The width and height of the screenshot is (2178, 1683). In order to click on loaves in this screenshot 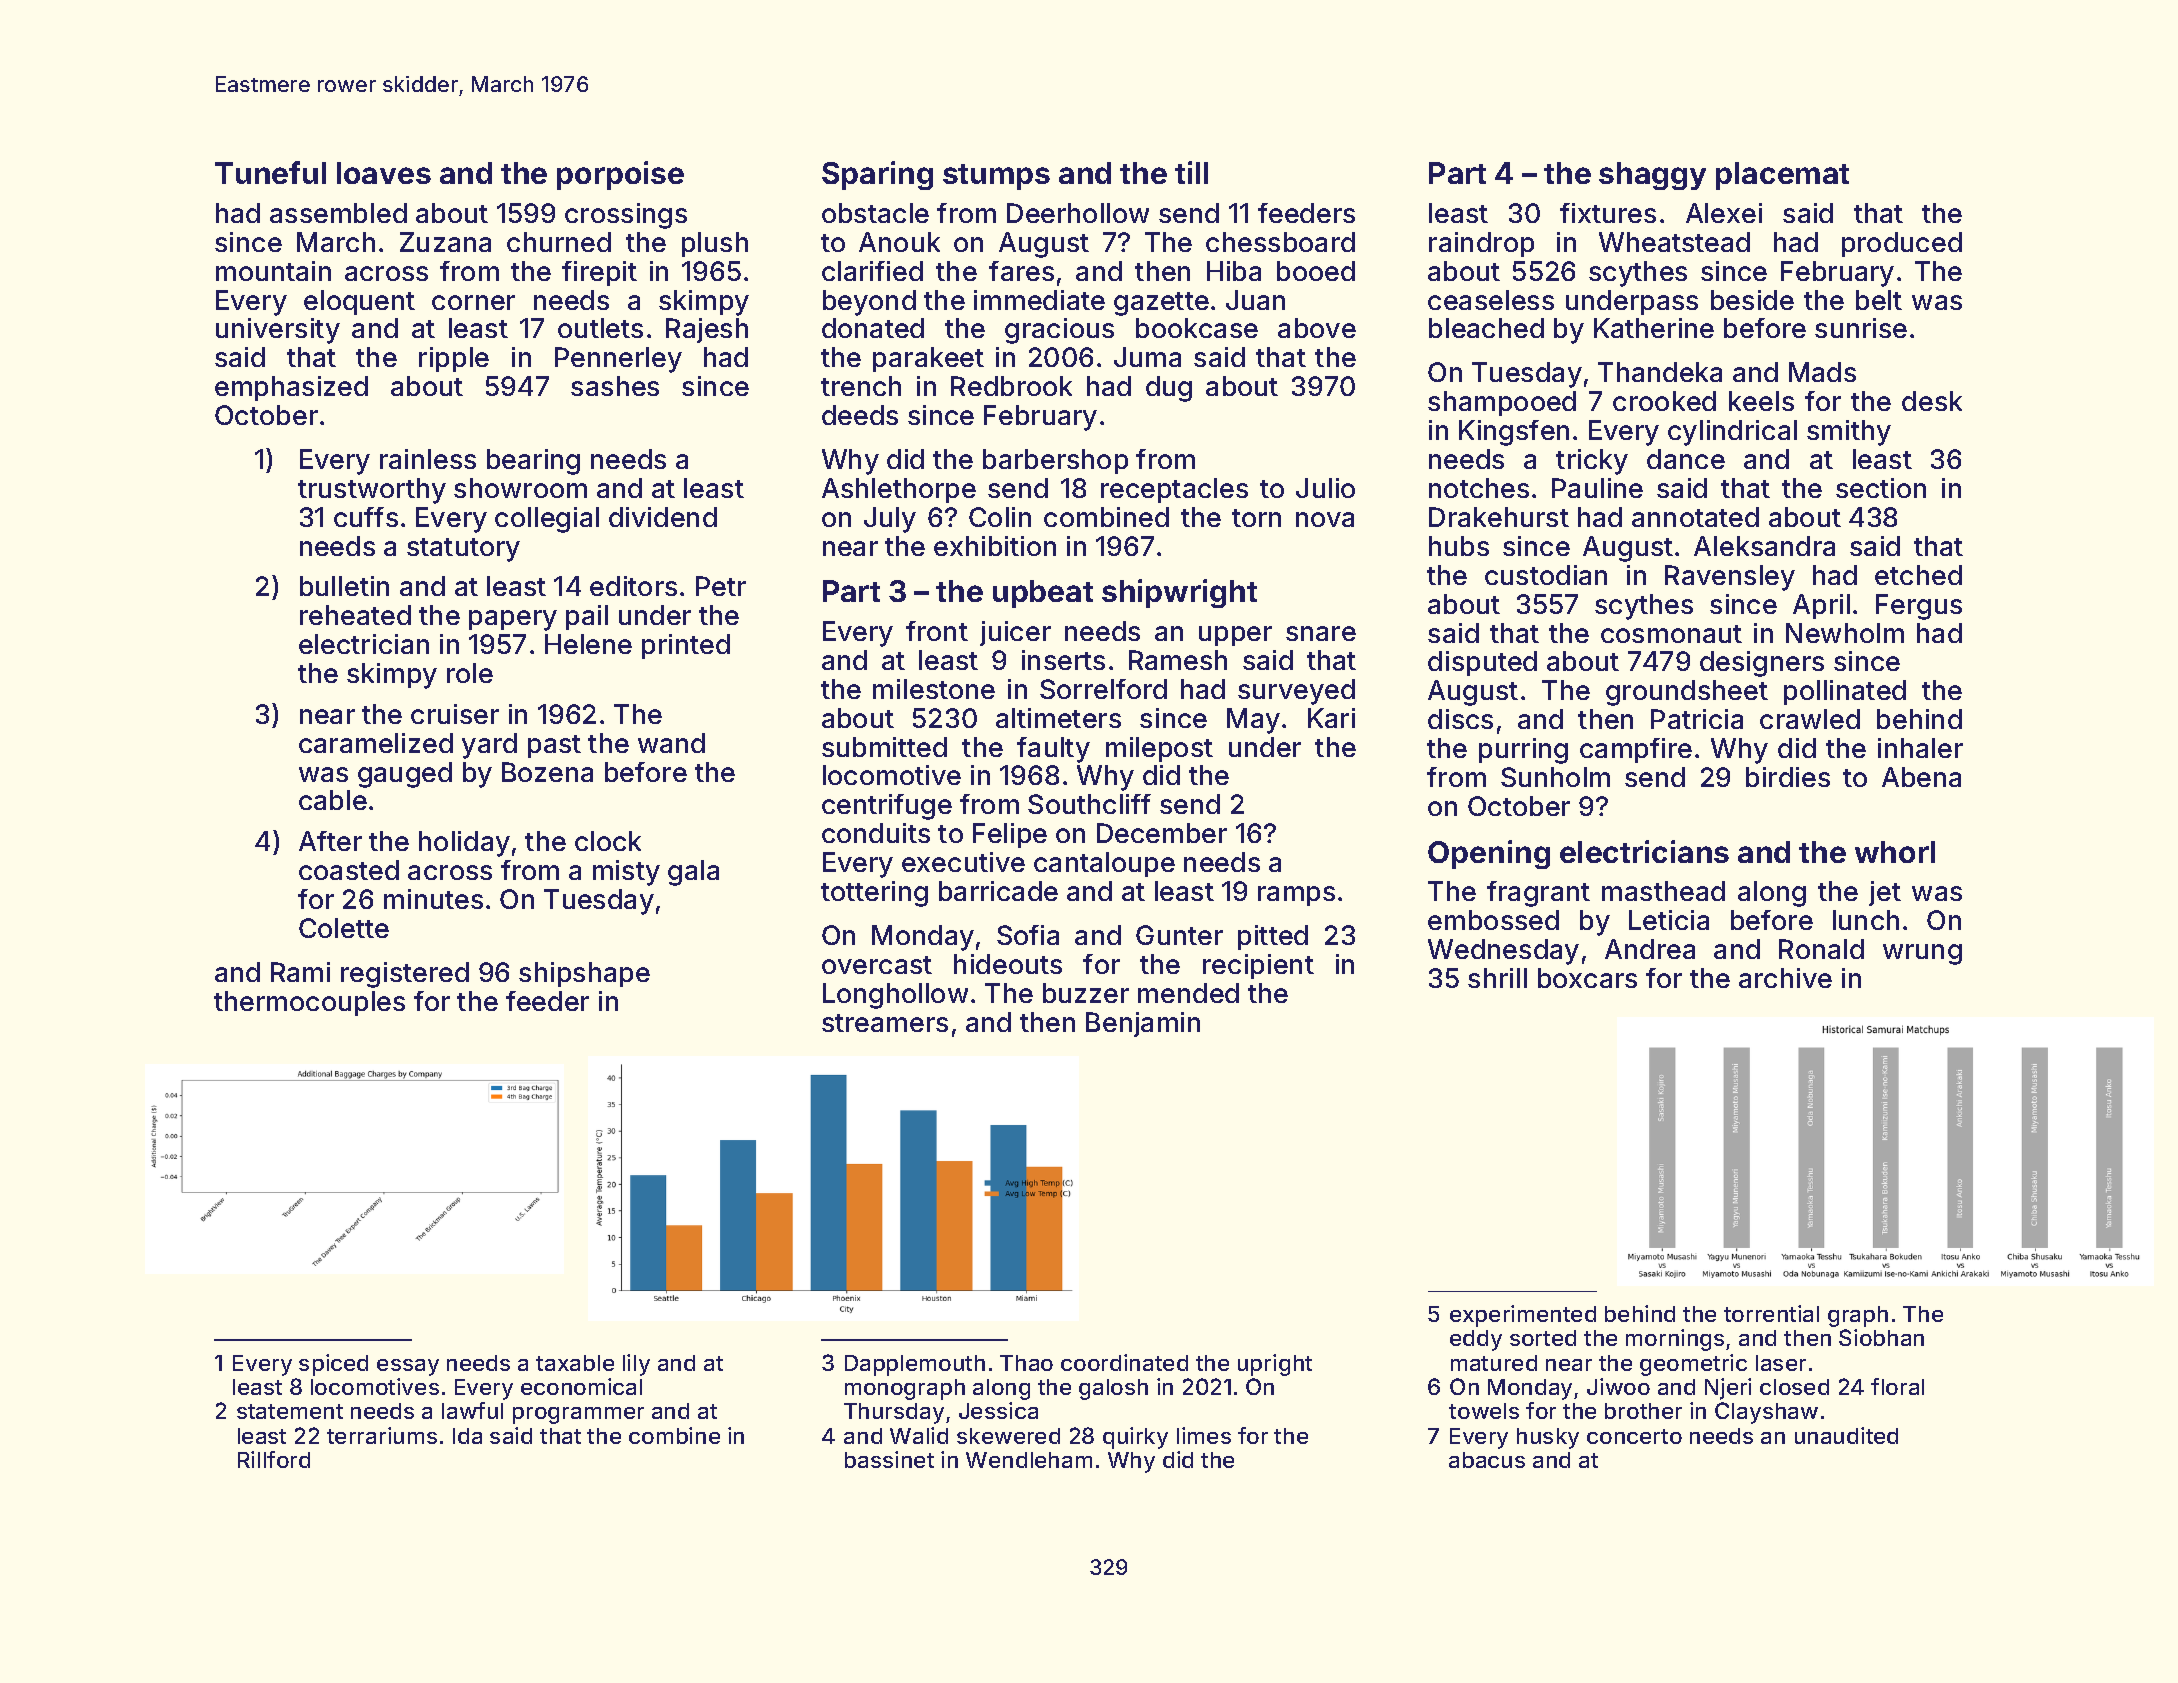, I will do `click(384, 173)`.
